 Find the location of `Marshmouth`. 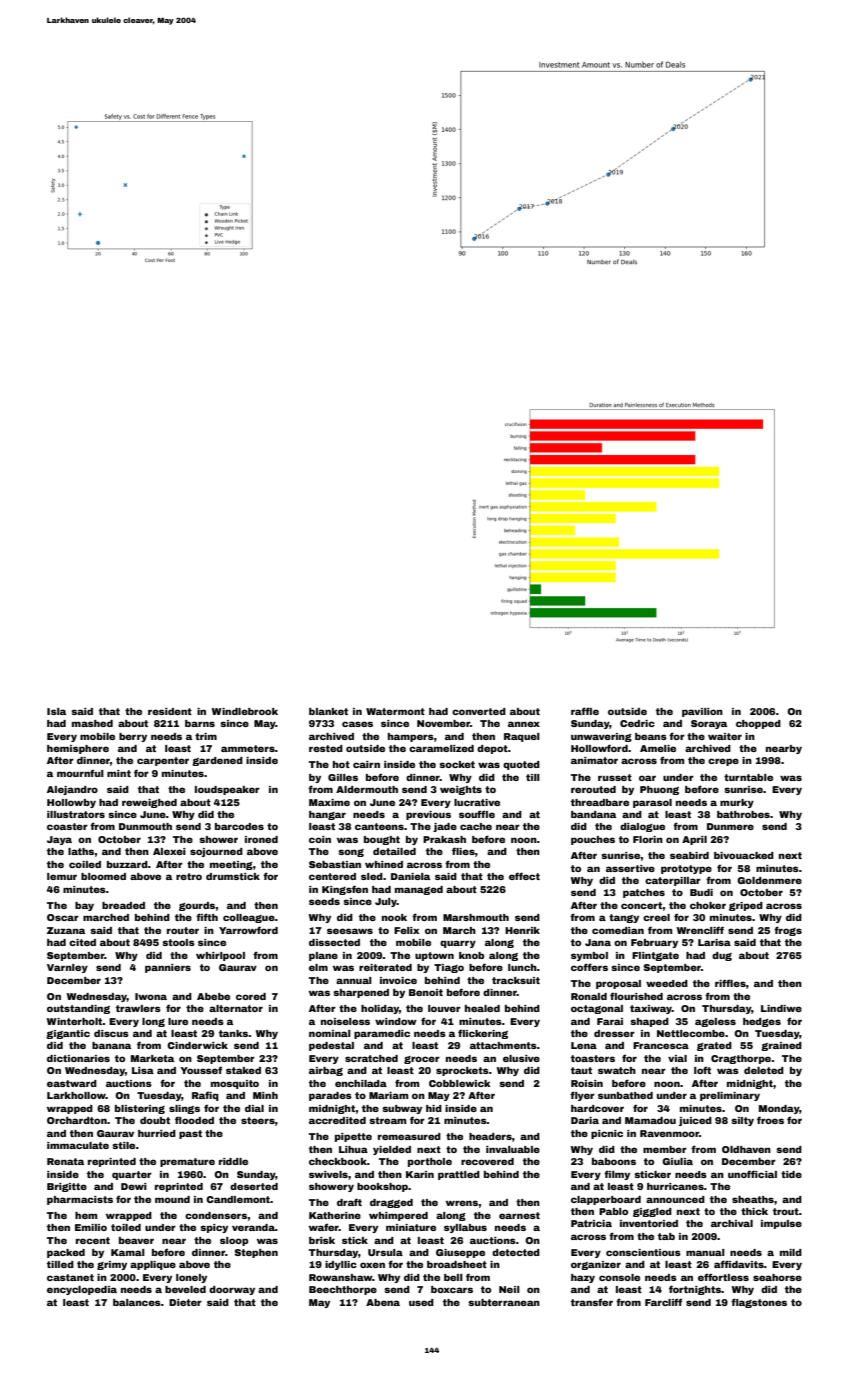

Marshmouth is located at coordinates (476, 917).
